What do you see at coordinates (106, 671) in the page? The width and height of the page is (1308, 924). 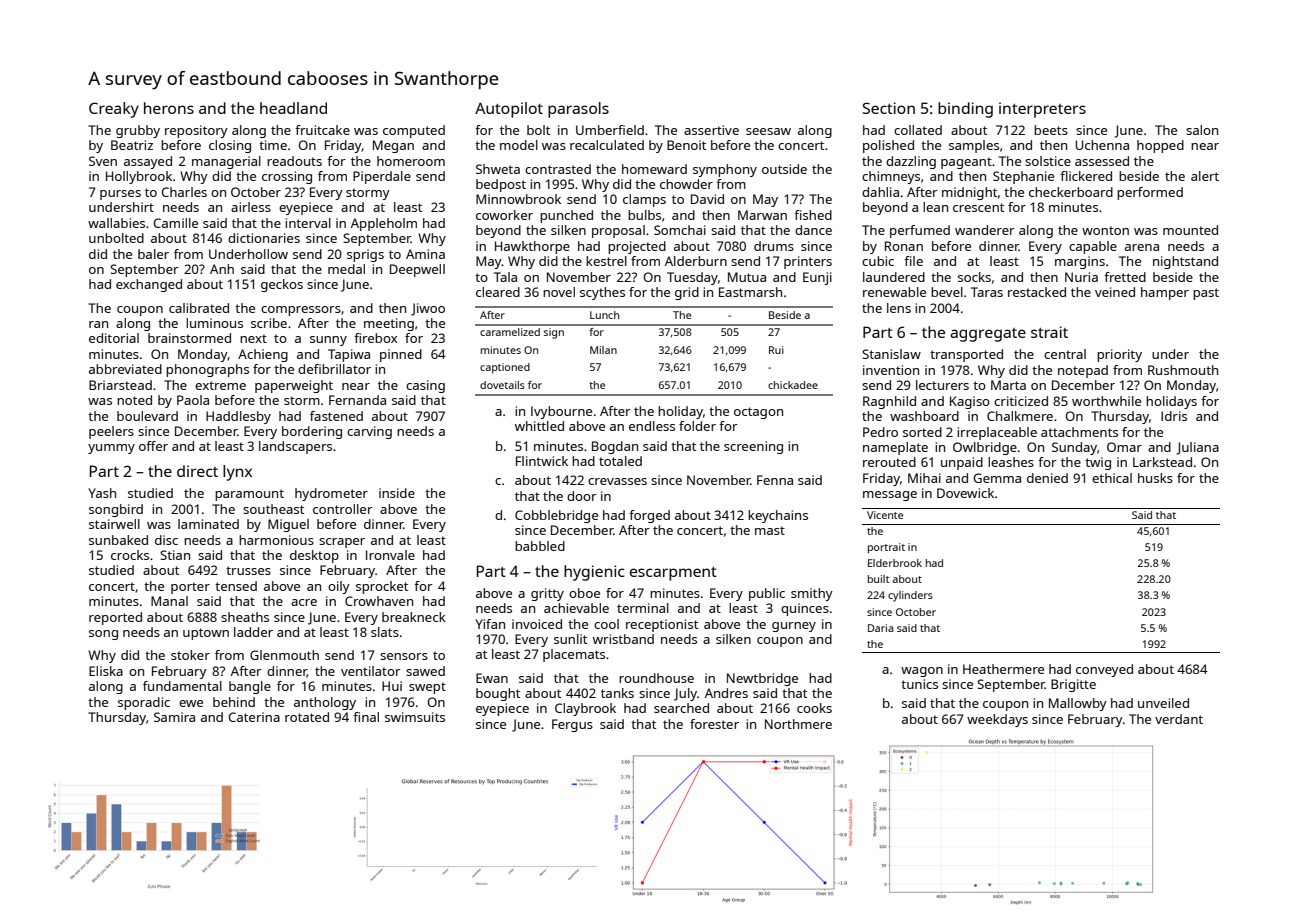 I see `Eliska` at bounding box center [106, 671].
